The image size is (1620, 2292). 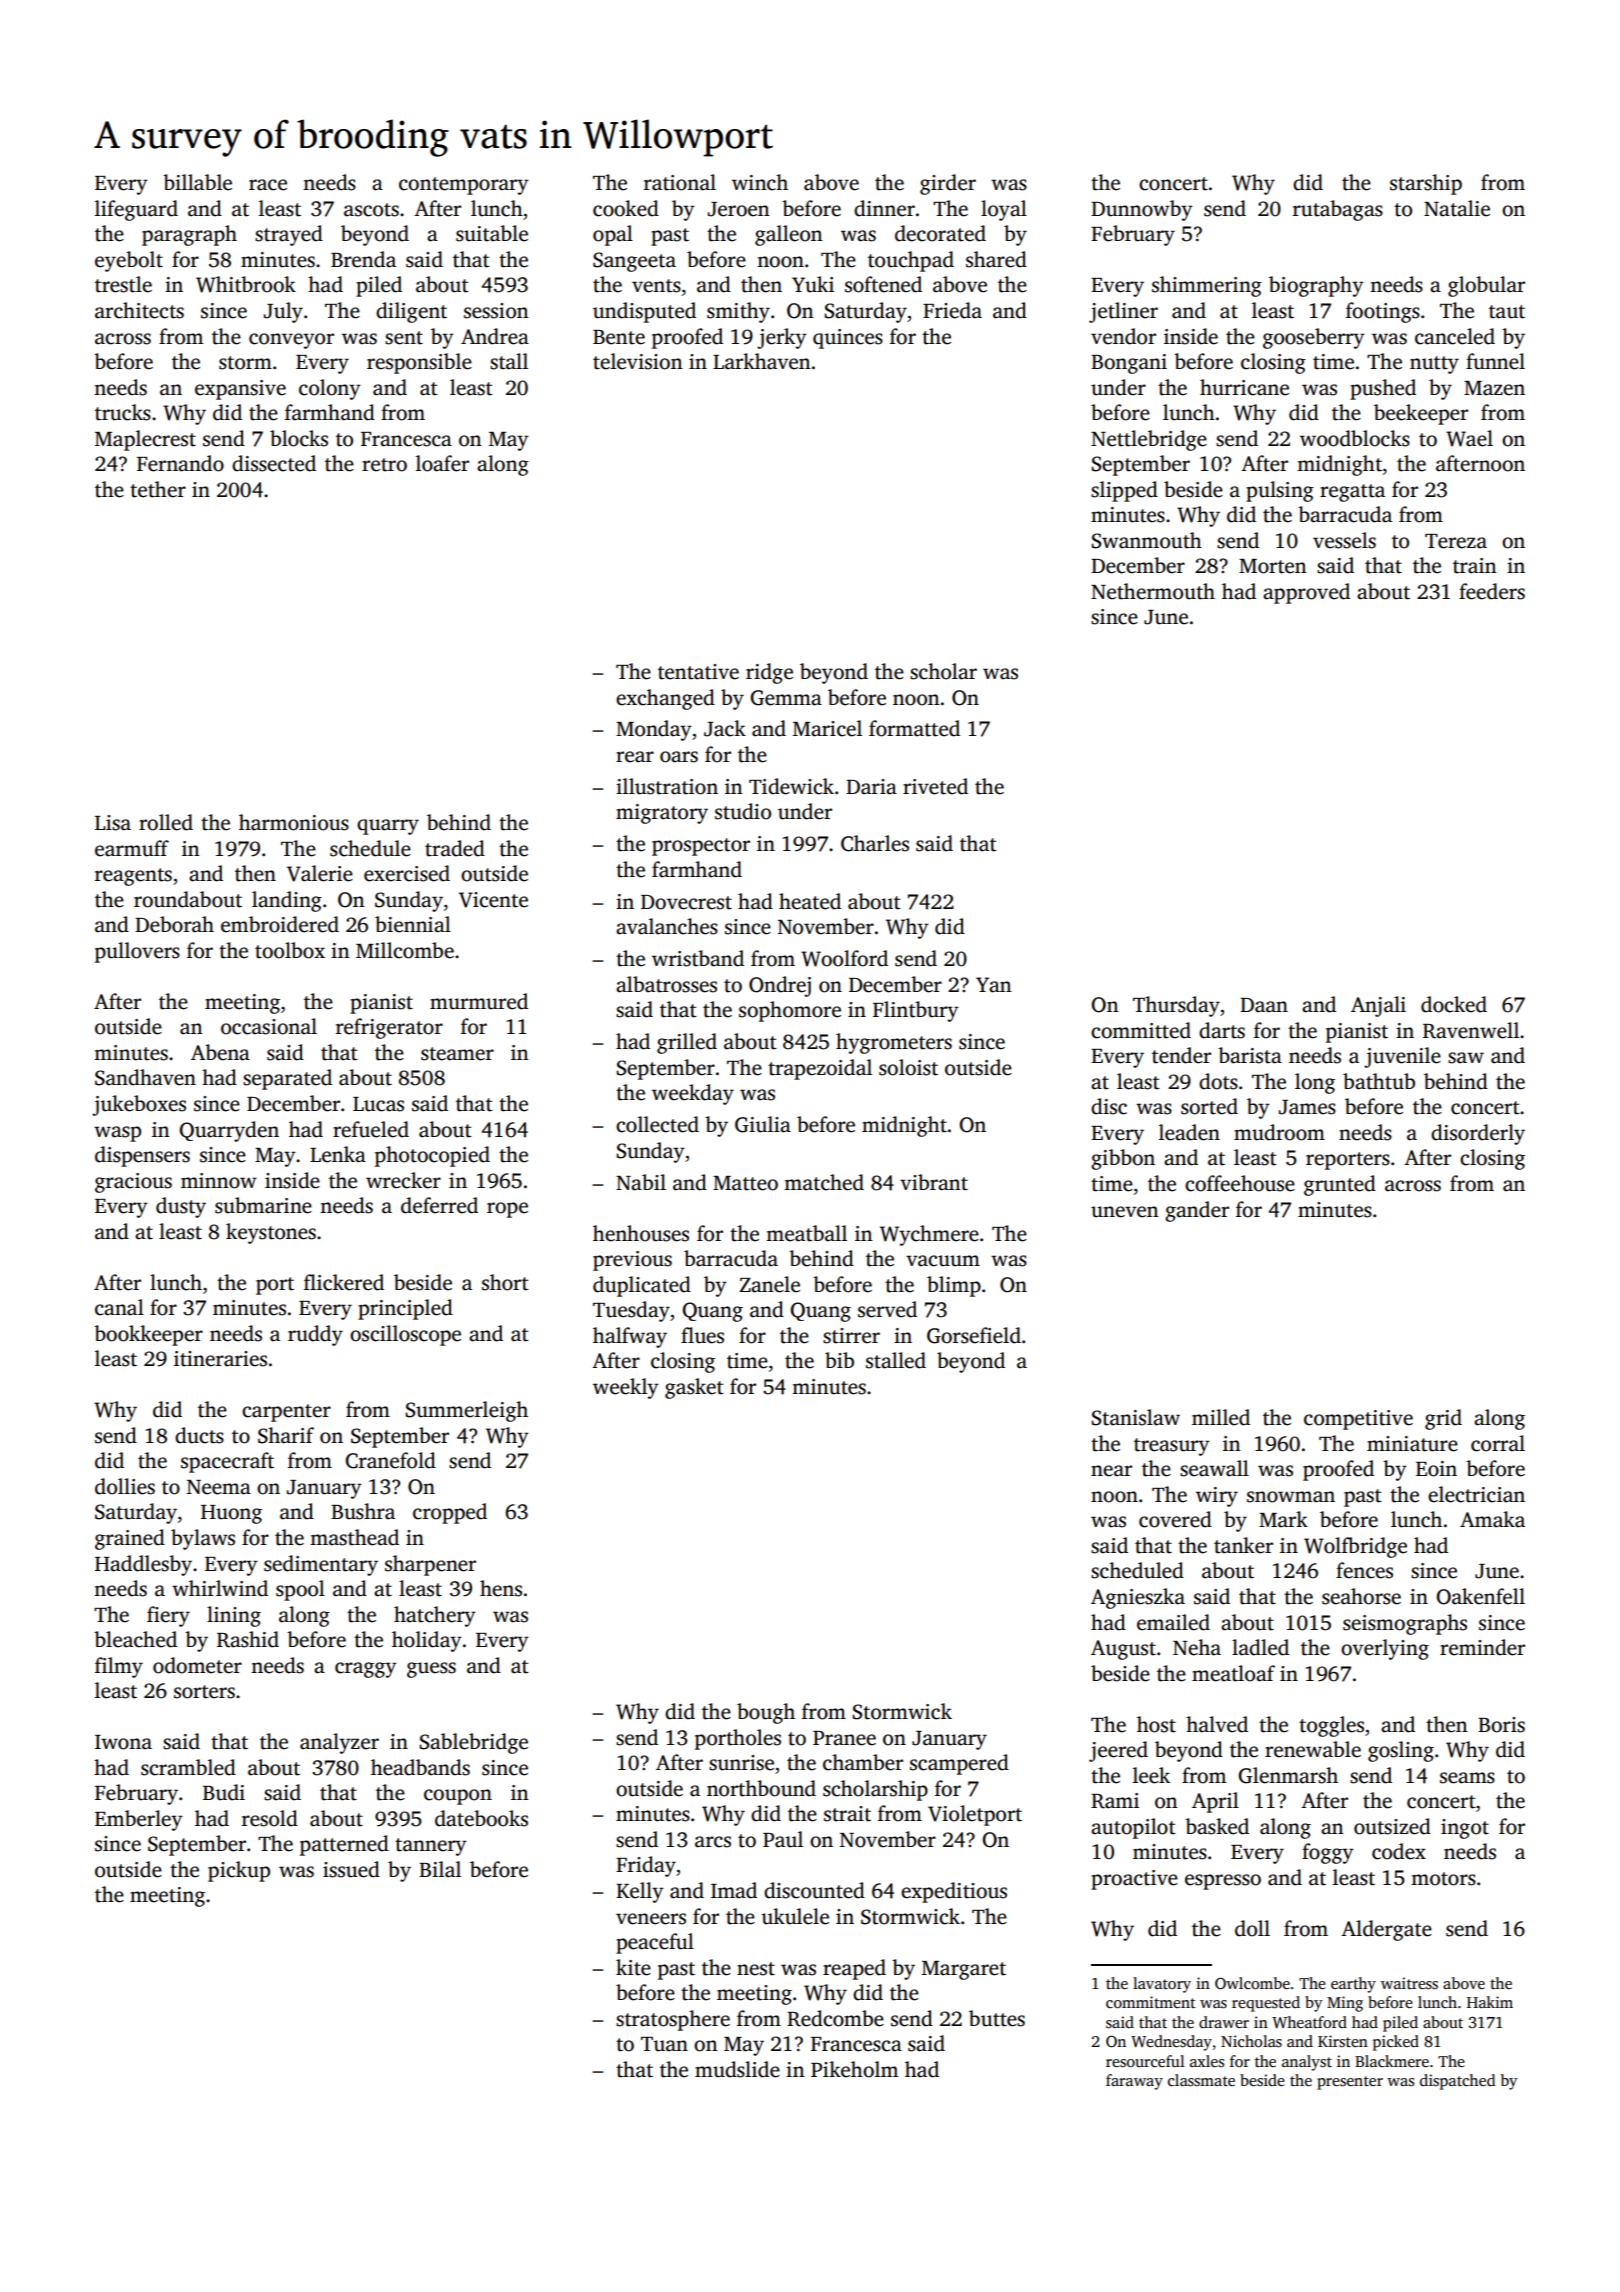 What do you see at coordinates (239, 1871) in the document?
I see `pickup` at bounding box center [239, 1871].
